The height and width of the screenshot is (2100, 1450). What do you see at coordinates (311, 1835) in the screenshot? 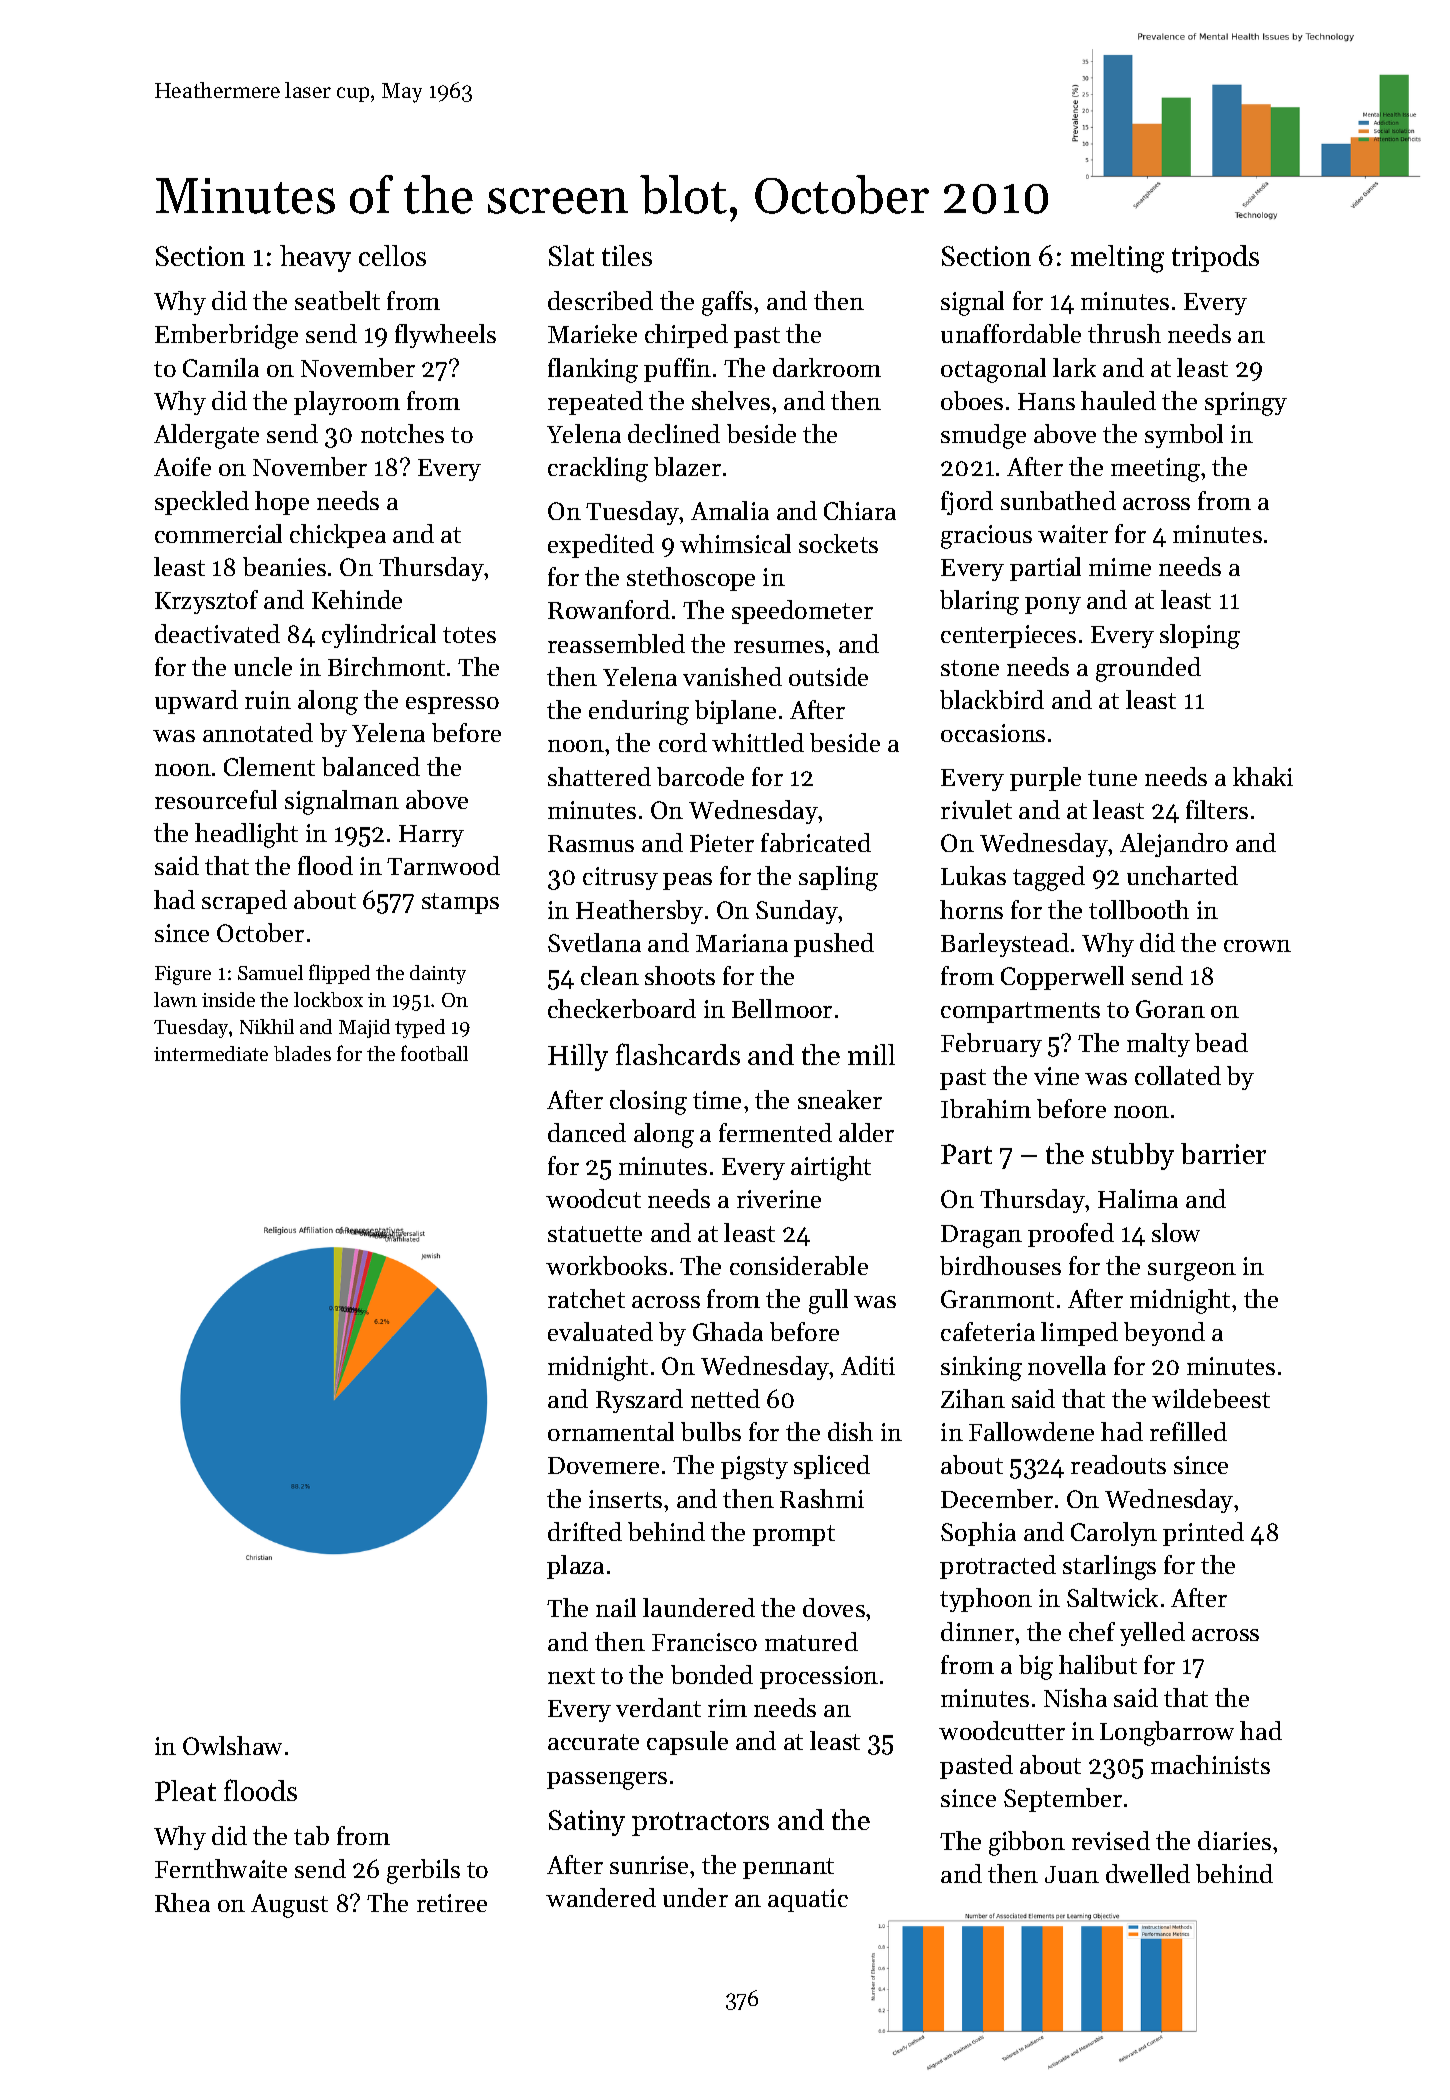
I see `tab` at bounding box center [311, 1835].
